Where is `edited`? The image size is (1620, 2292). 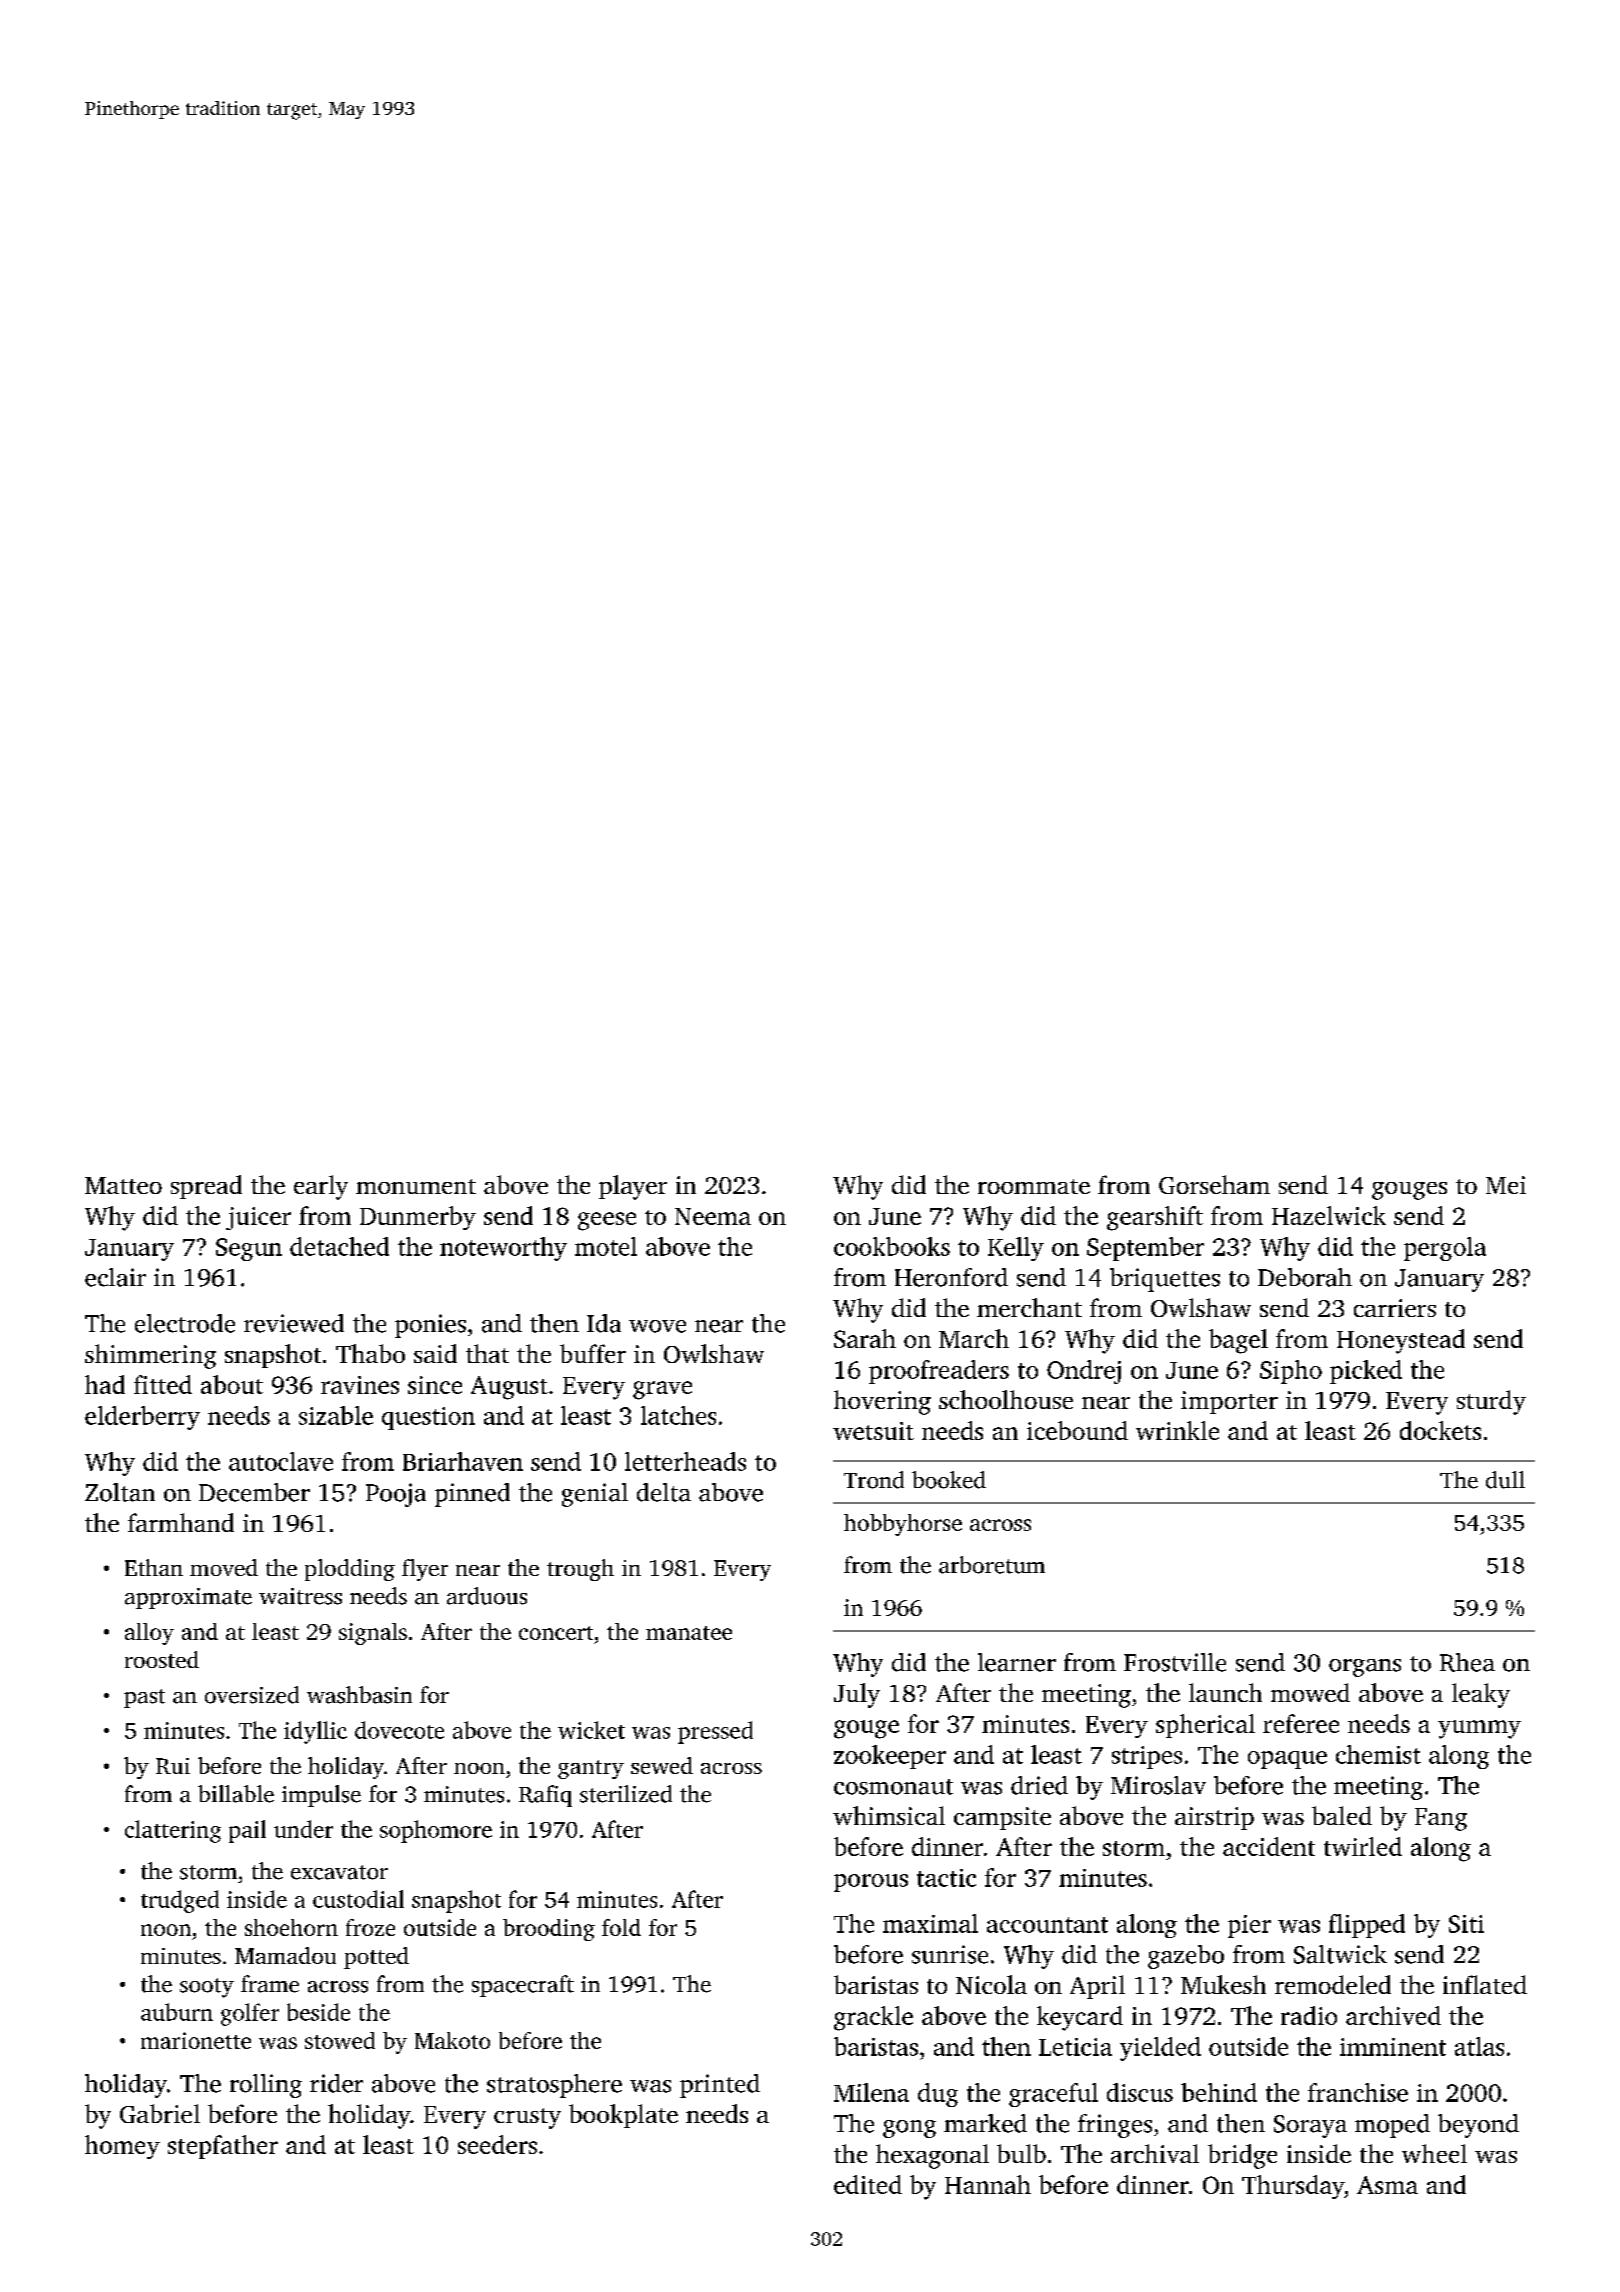
edited is located at coordinates (868, 2184).
